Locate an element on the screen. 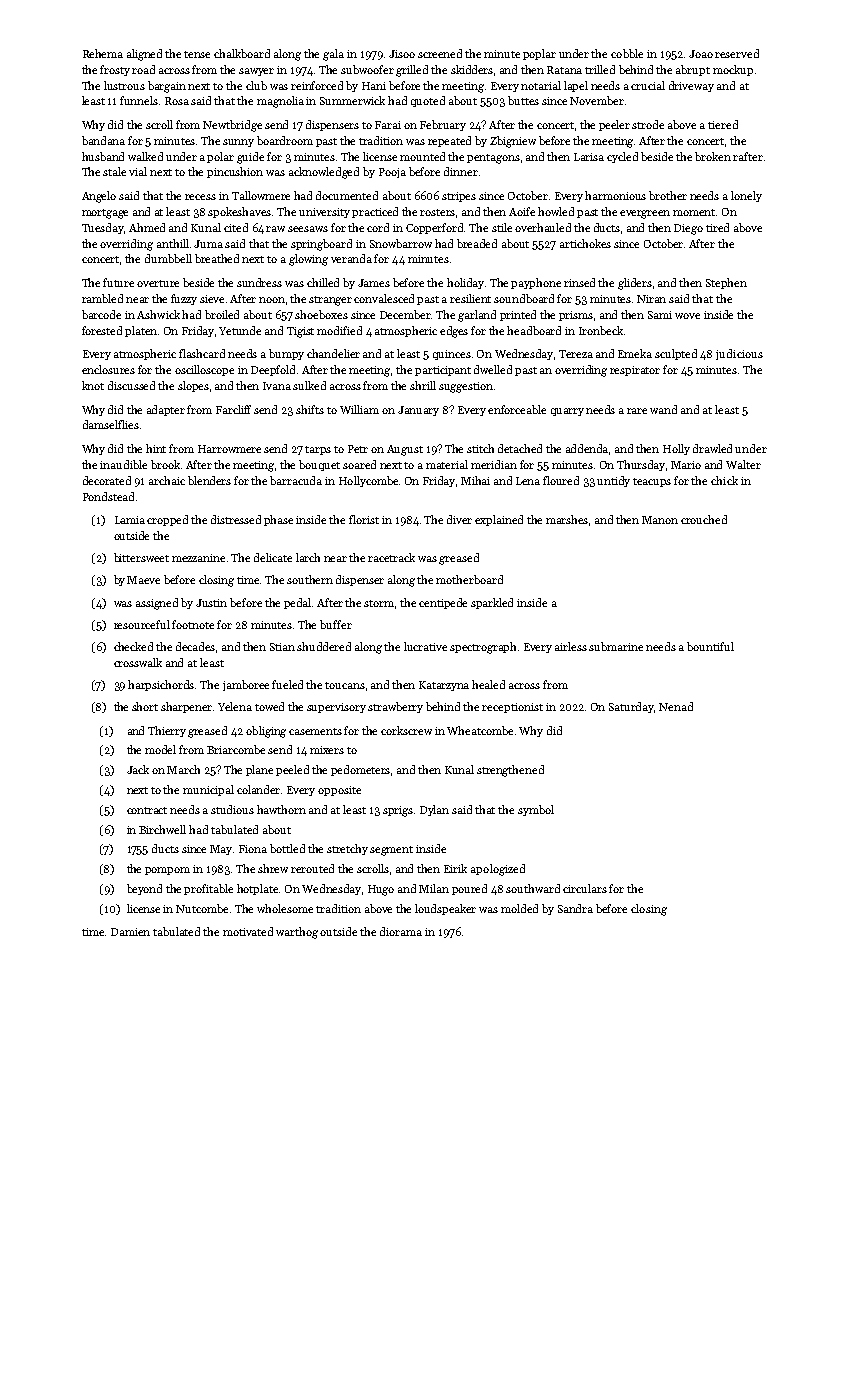  cobble is located at coordinates (627, 53).
